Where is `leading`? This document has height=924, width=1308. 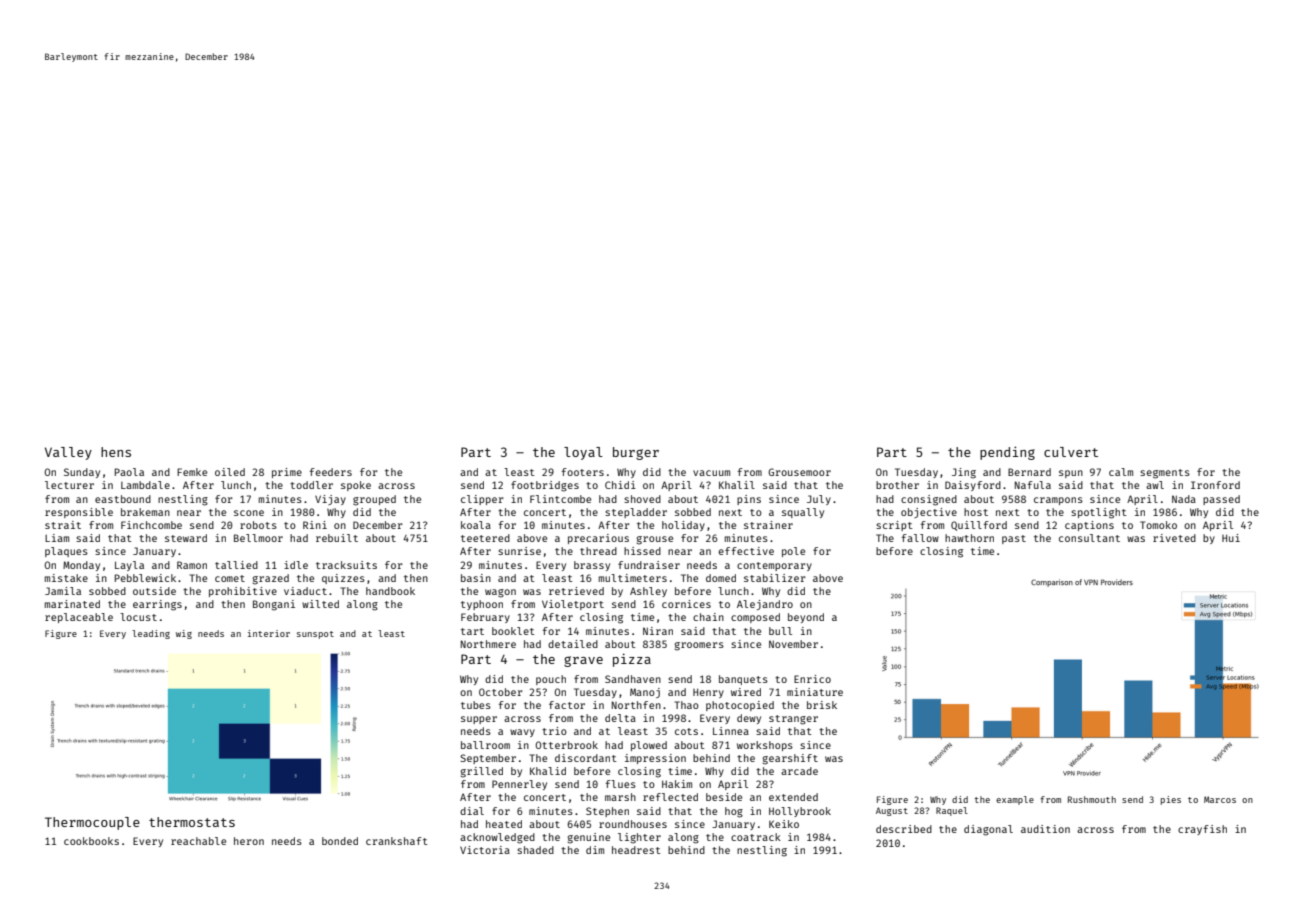 leading is located at coordinates (151, 634).
